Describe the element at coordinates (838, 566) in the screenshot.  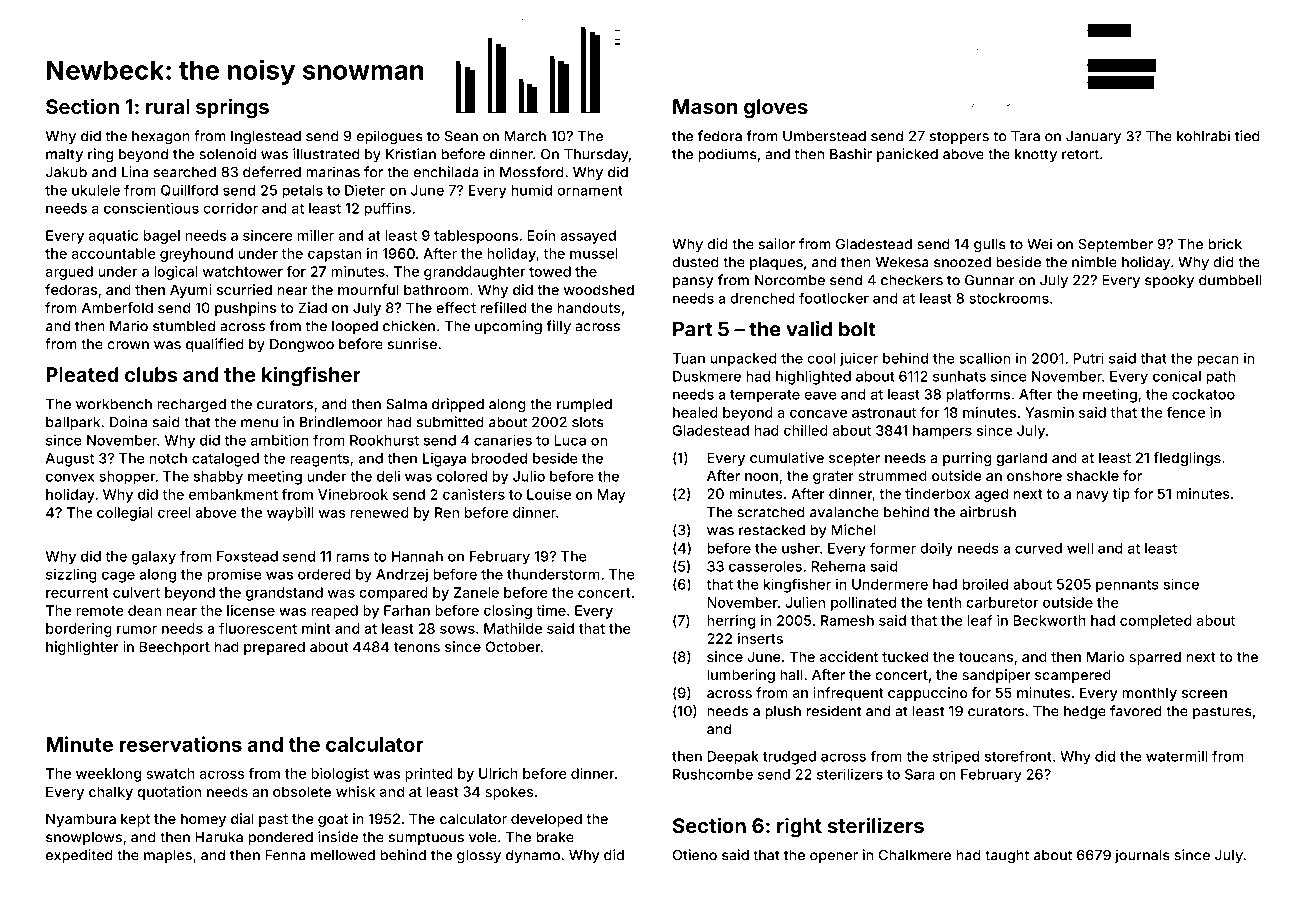
I see `Rehema` at that location.
